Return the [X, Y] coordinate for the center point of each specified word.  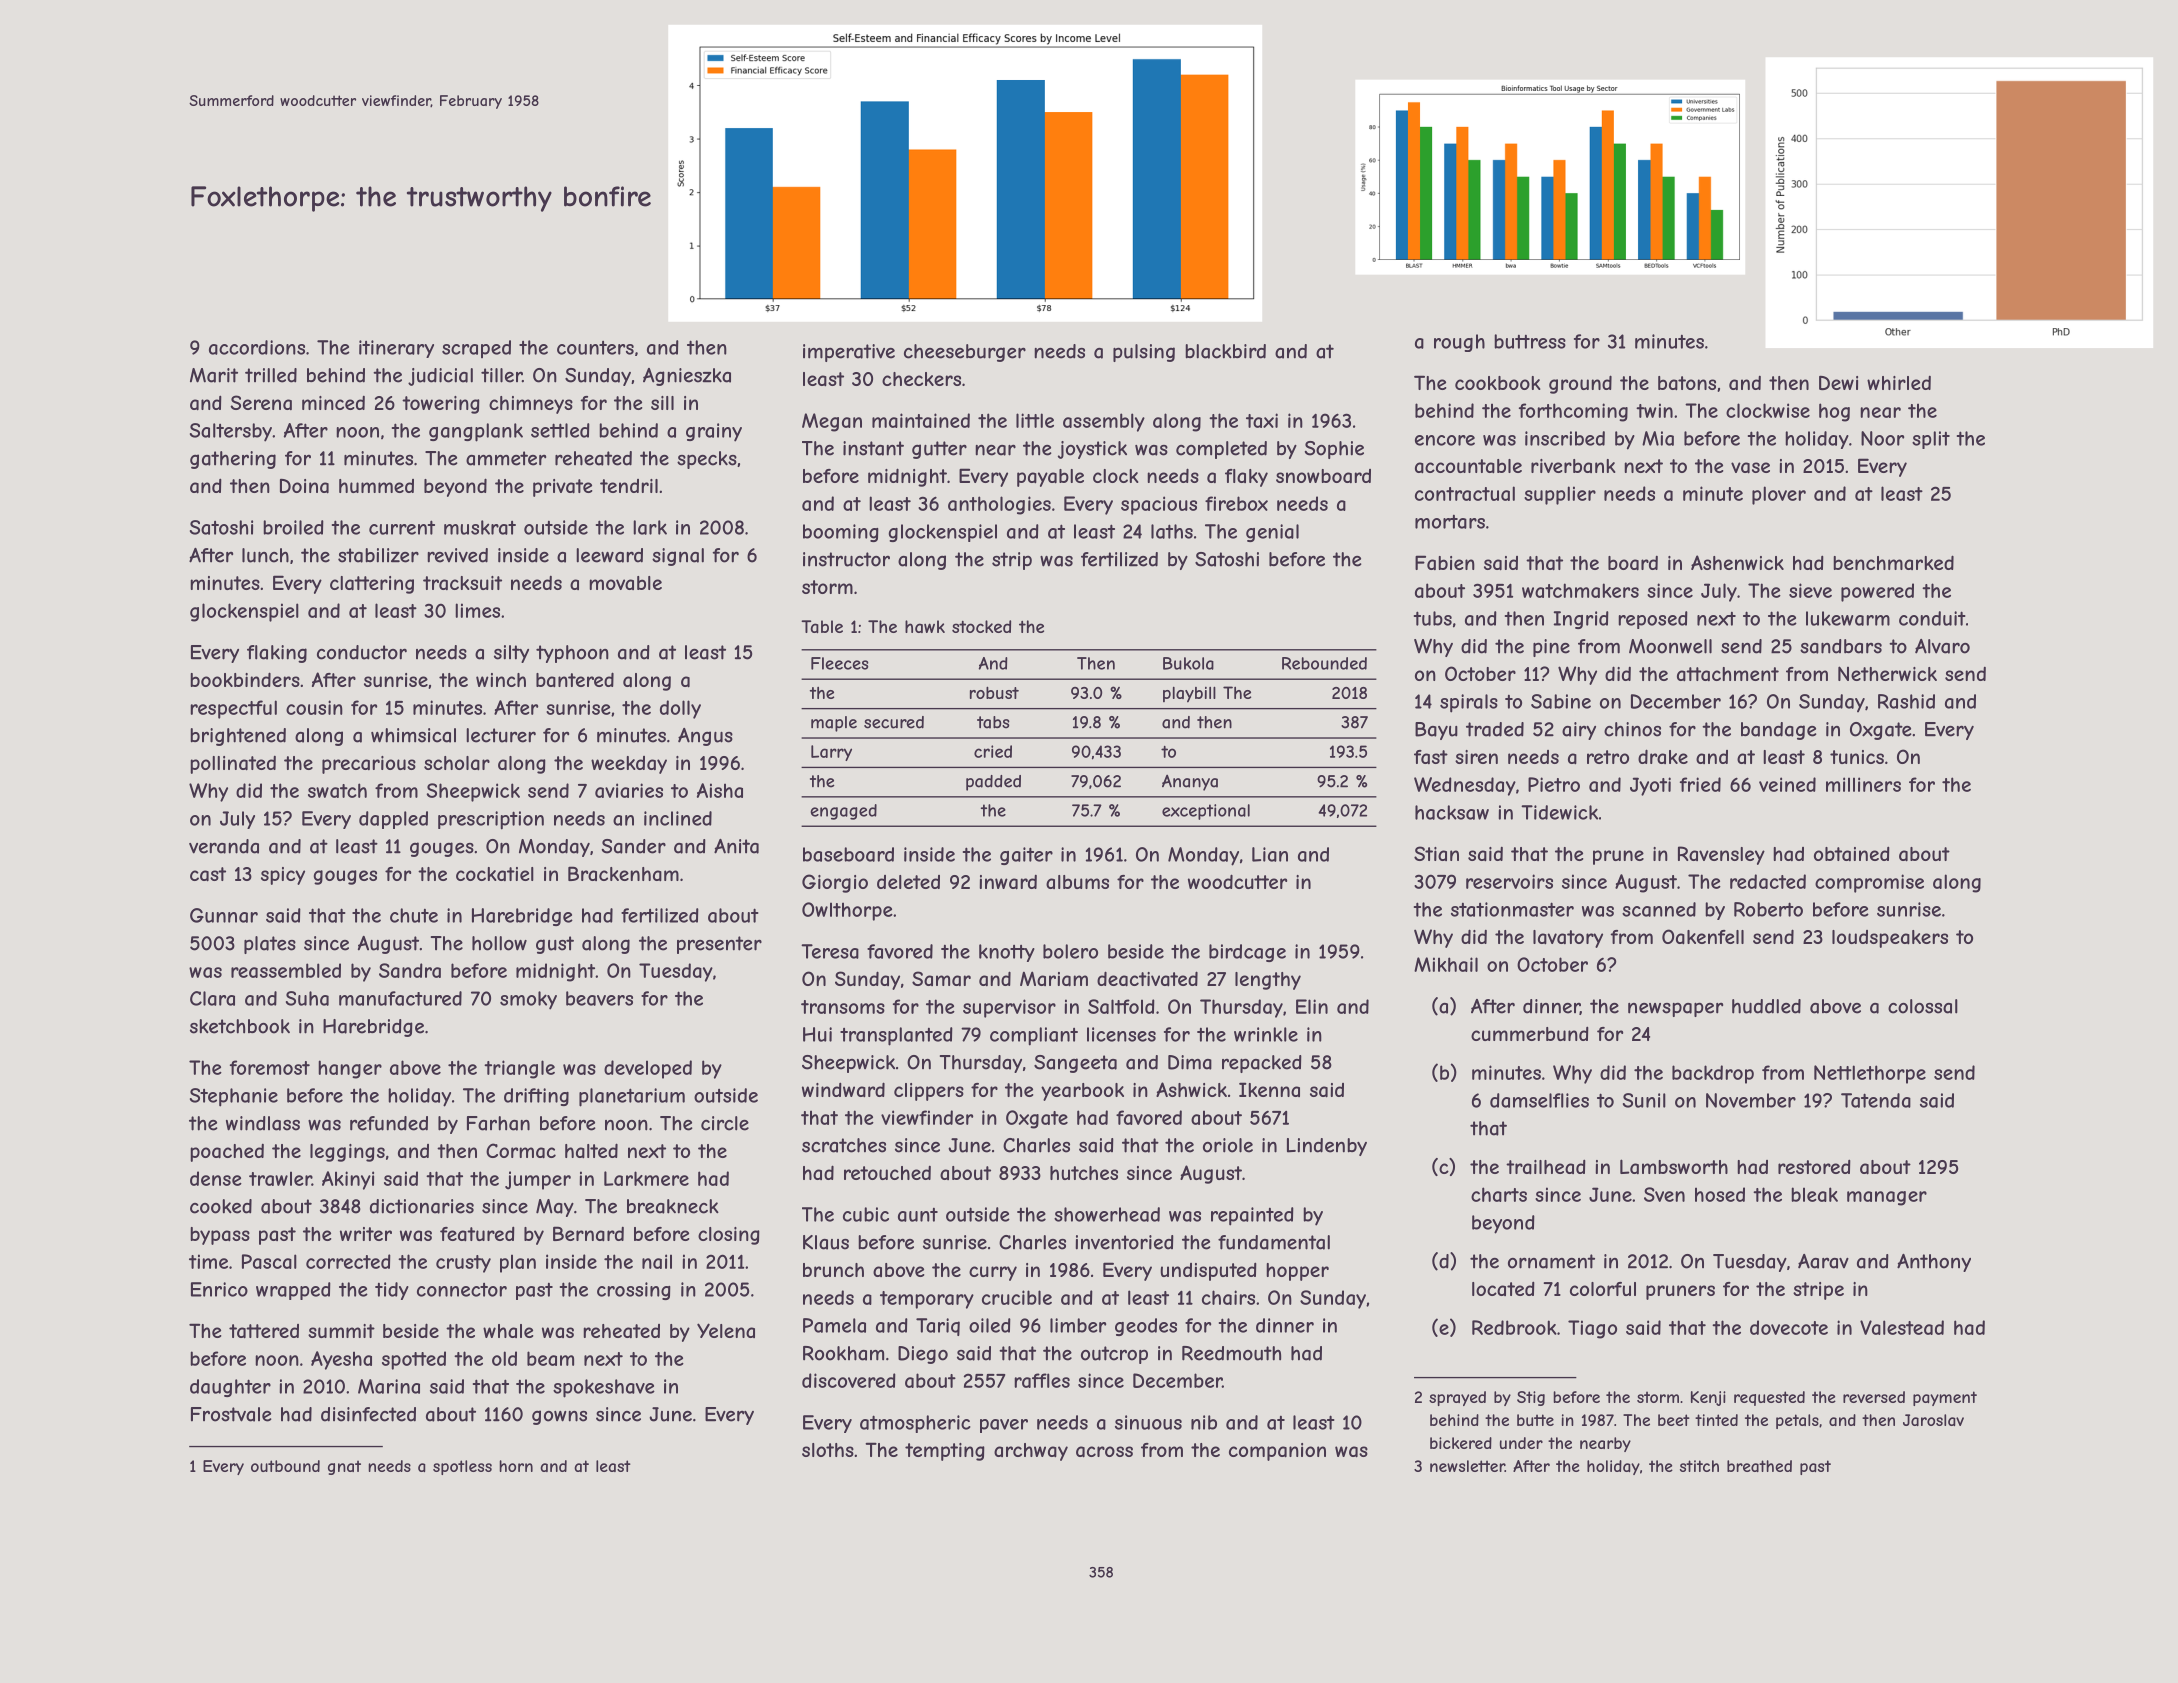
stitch [1699, 1466]
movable [625, 583]
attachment [1728, 674]
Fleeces [840, 663]
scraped [476, 349]
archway [1031, 1452]
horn [516, 1466]
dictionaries [422, 1206]
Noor [1882, 438]
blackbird [1225, 351]
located [1503, 1288]
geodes [1146, 1327]
